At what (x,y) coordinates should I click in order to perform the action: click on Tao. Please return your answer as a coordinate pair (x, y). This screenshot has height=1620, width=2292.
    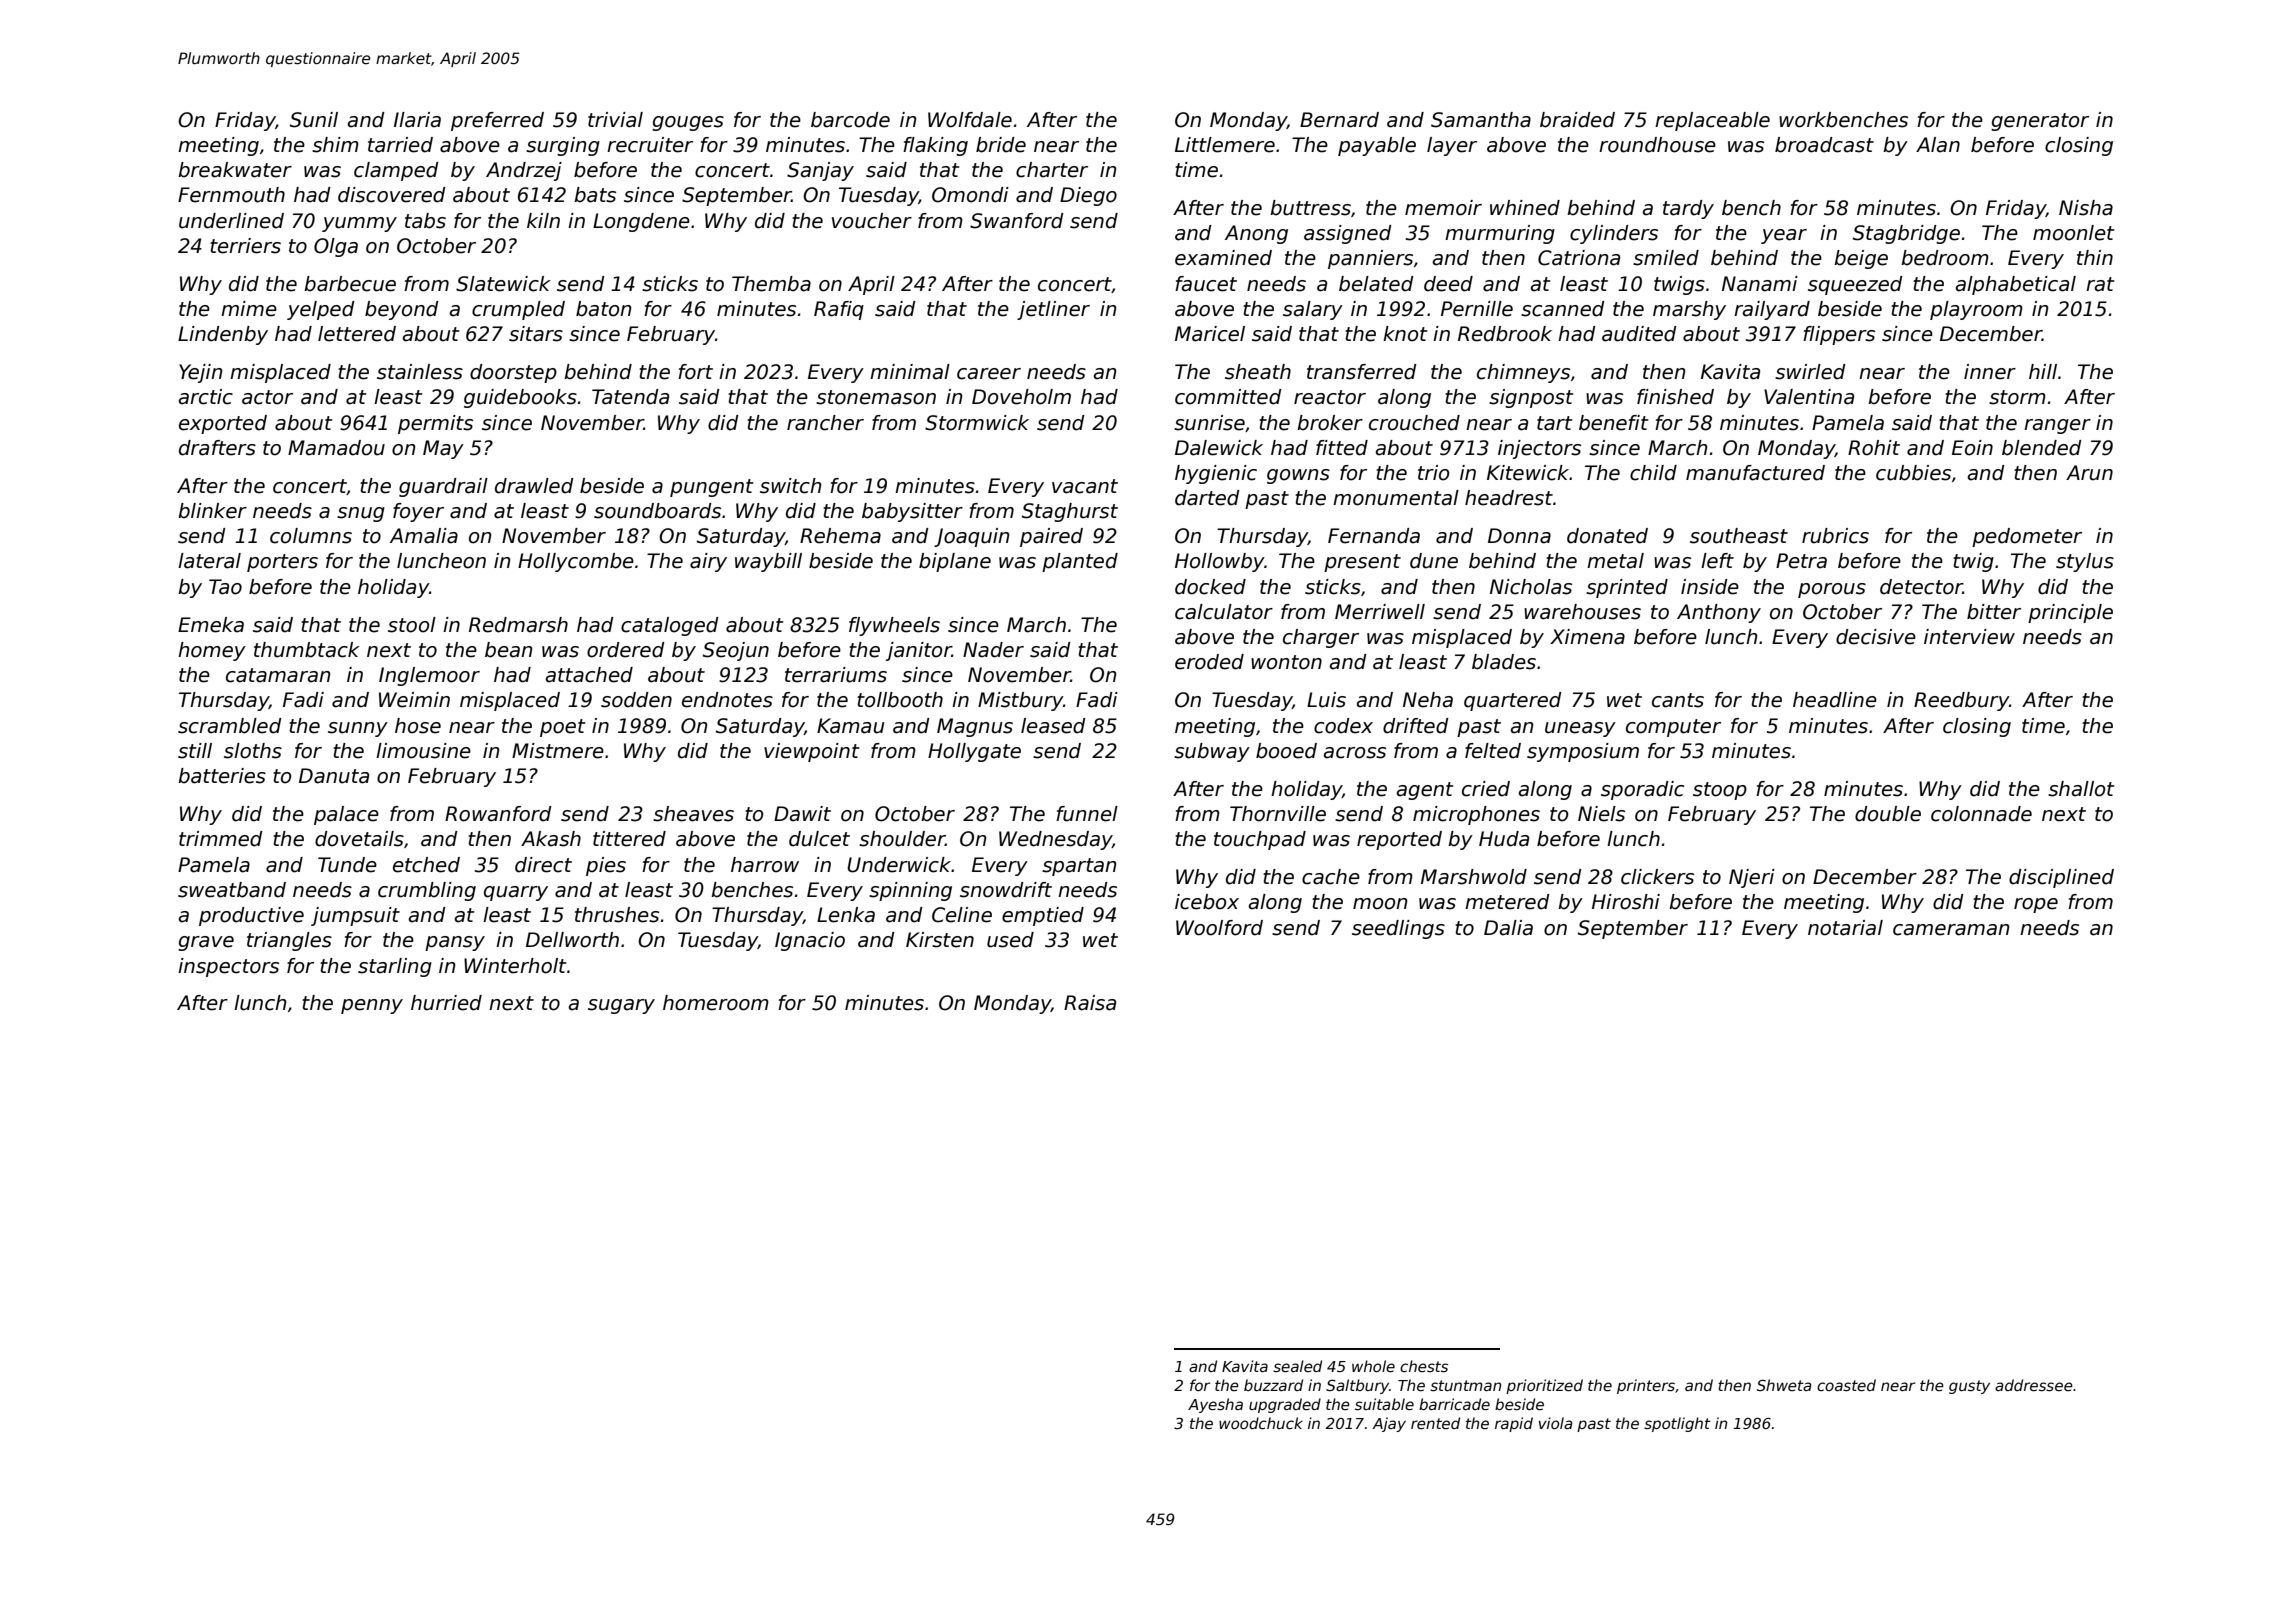
    Looking at the image, I should click on (225, 587).
